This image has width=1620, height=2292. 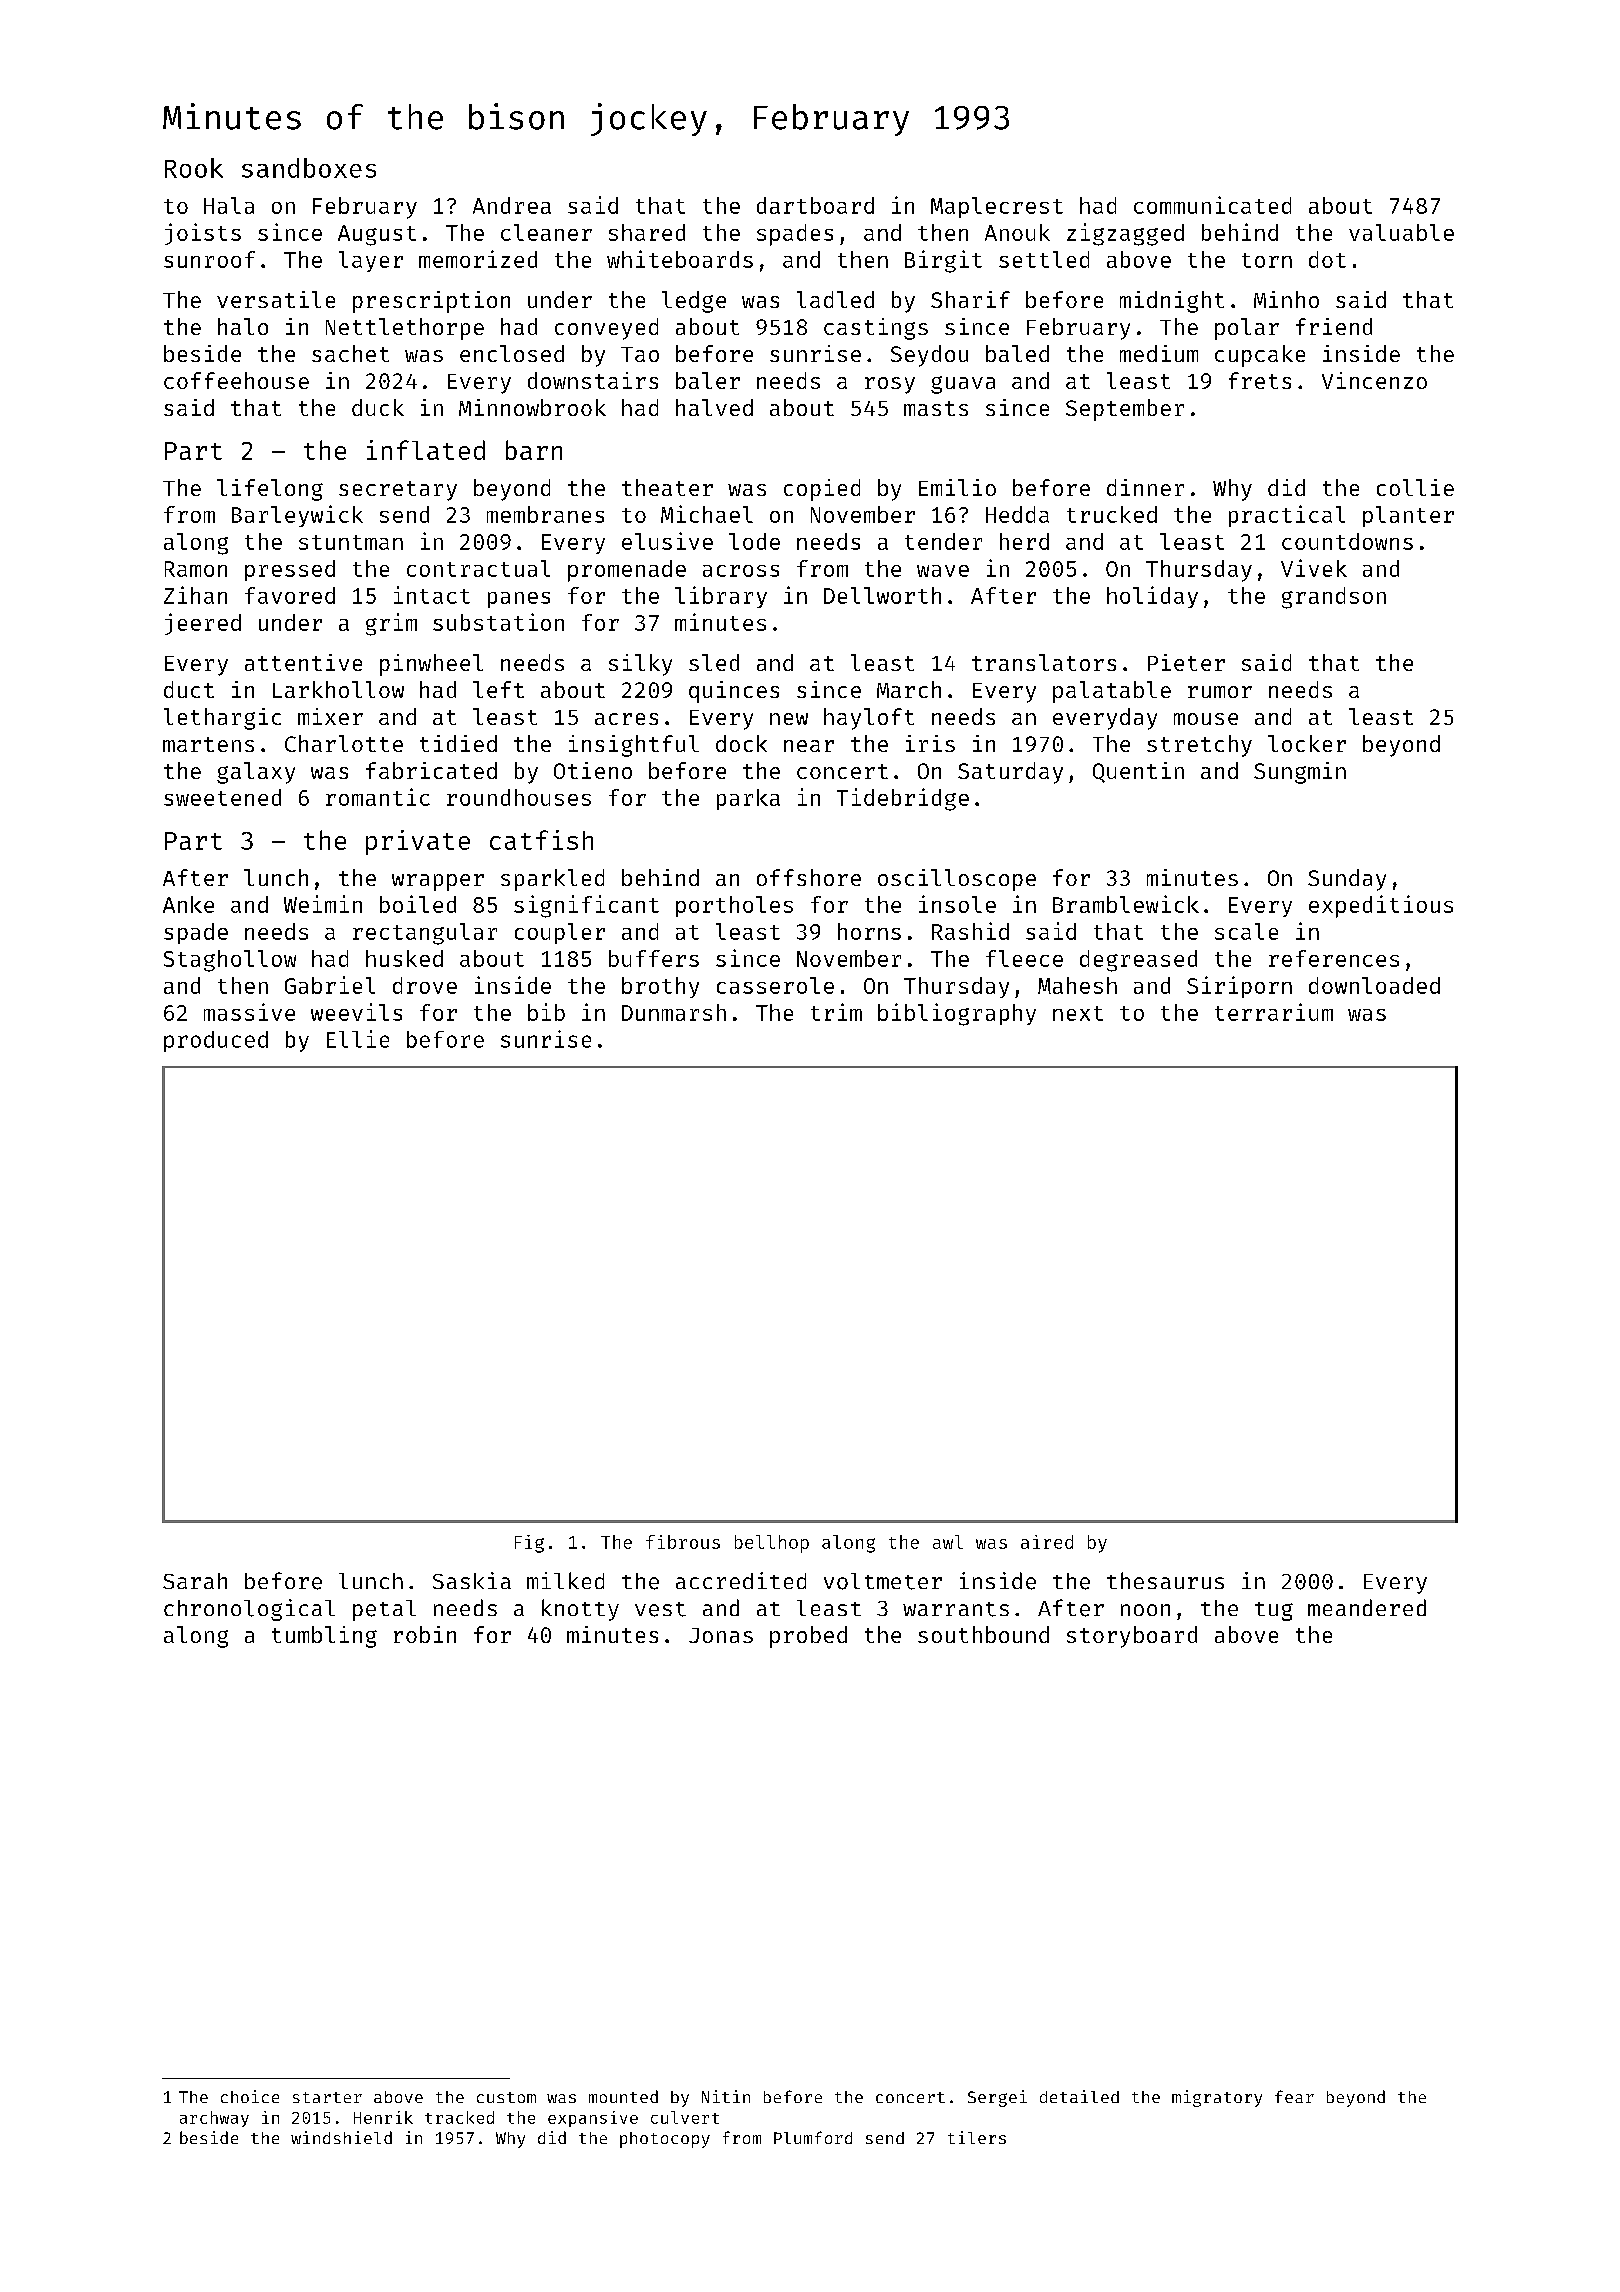 What do you see at coordinates (1415, 487) in the image?
I see `collie` at bounding box center [1415, 487].
